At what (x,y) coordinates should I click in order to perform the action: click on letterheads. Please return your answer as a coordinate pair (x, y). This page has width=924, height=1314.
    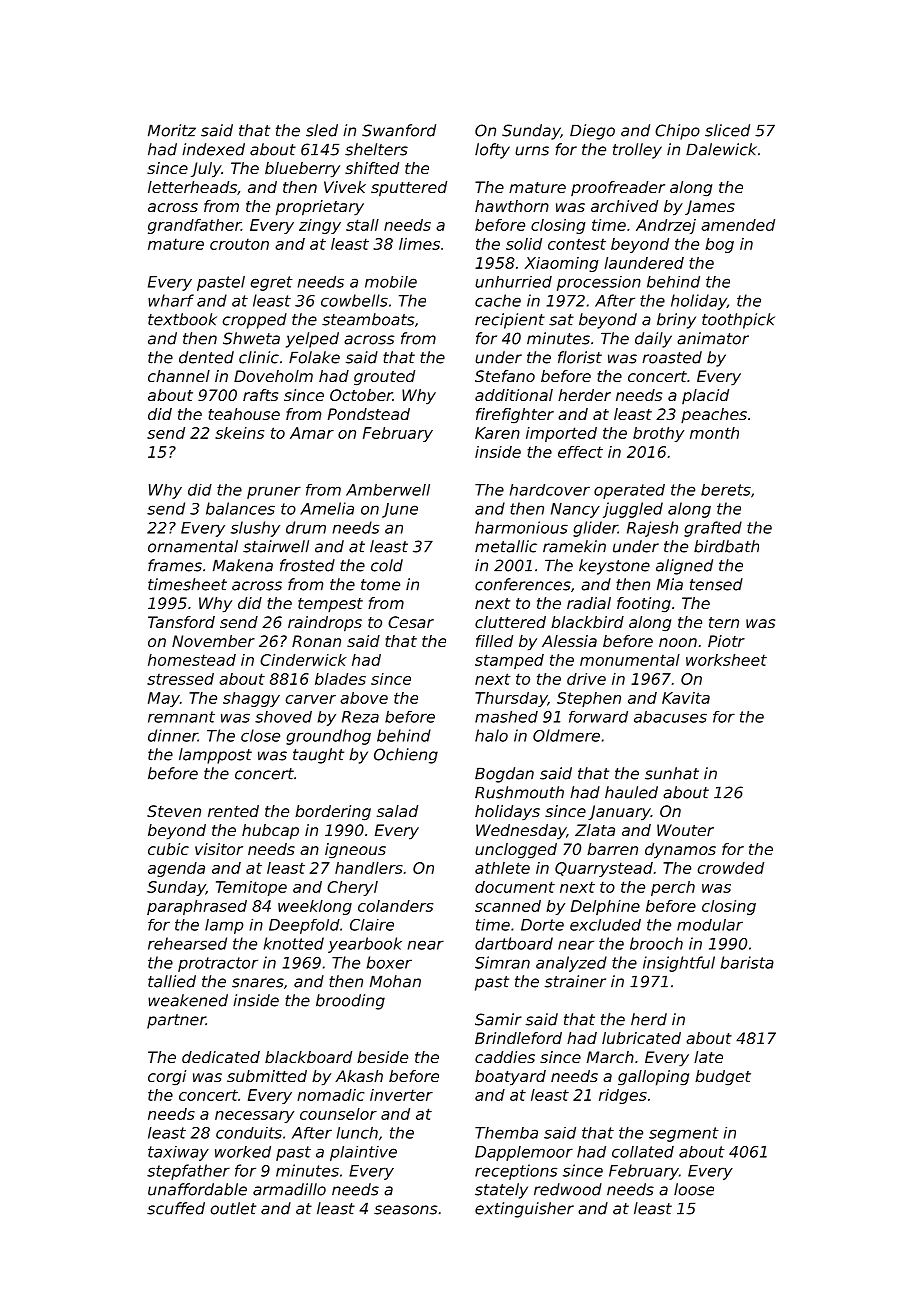
    Looking at the image, I should click on (192, 187).
